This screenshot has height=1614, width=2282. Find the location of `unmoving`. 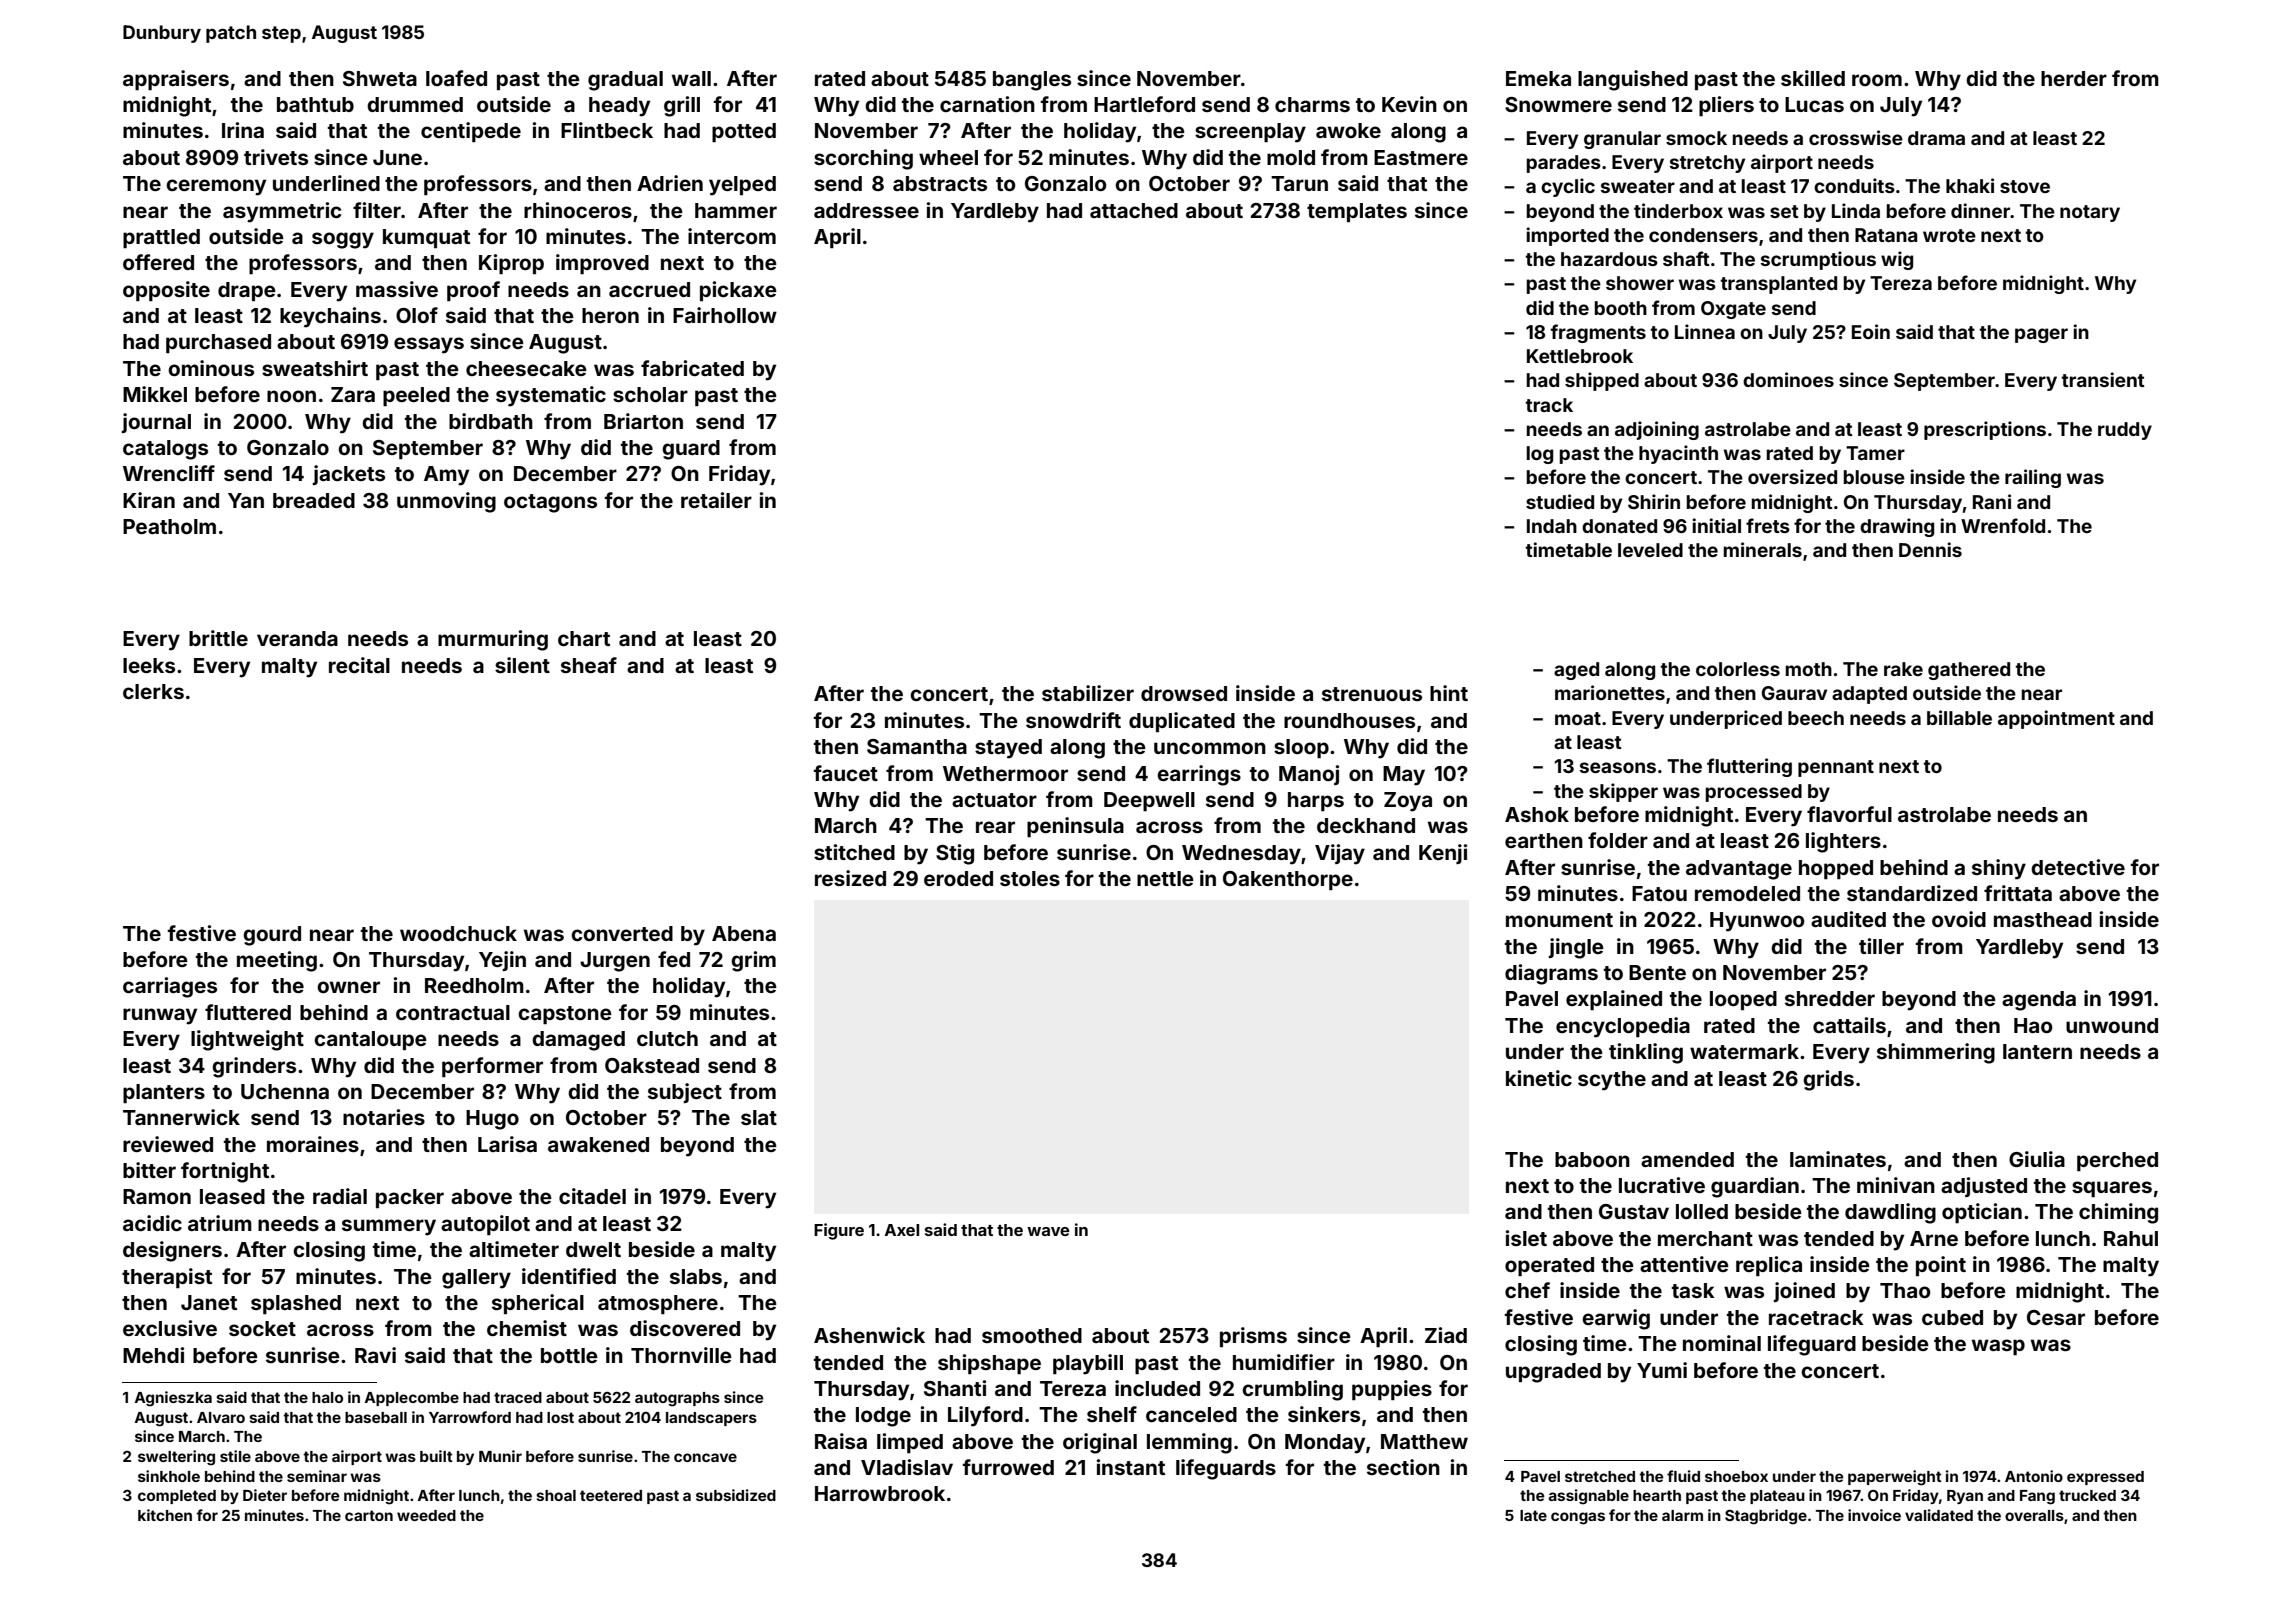

unmoving is located at coordinates (446, 502).
